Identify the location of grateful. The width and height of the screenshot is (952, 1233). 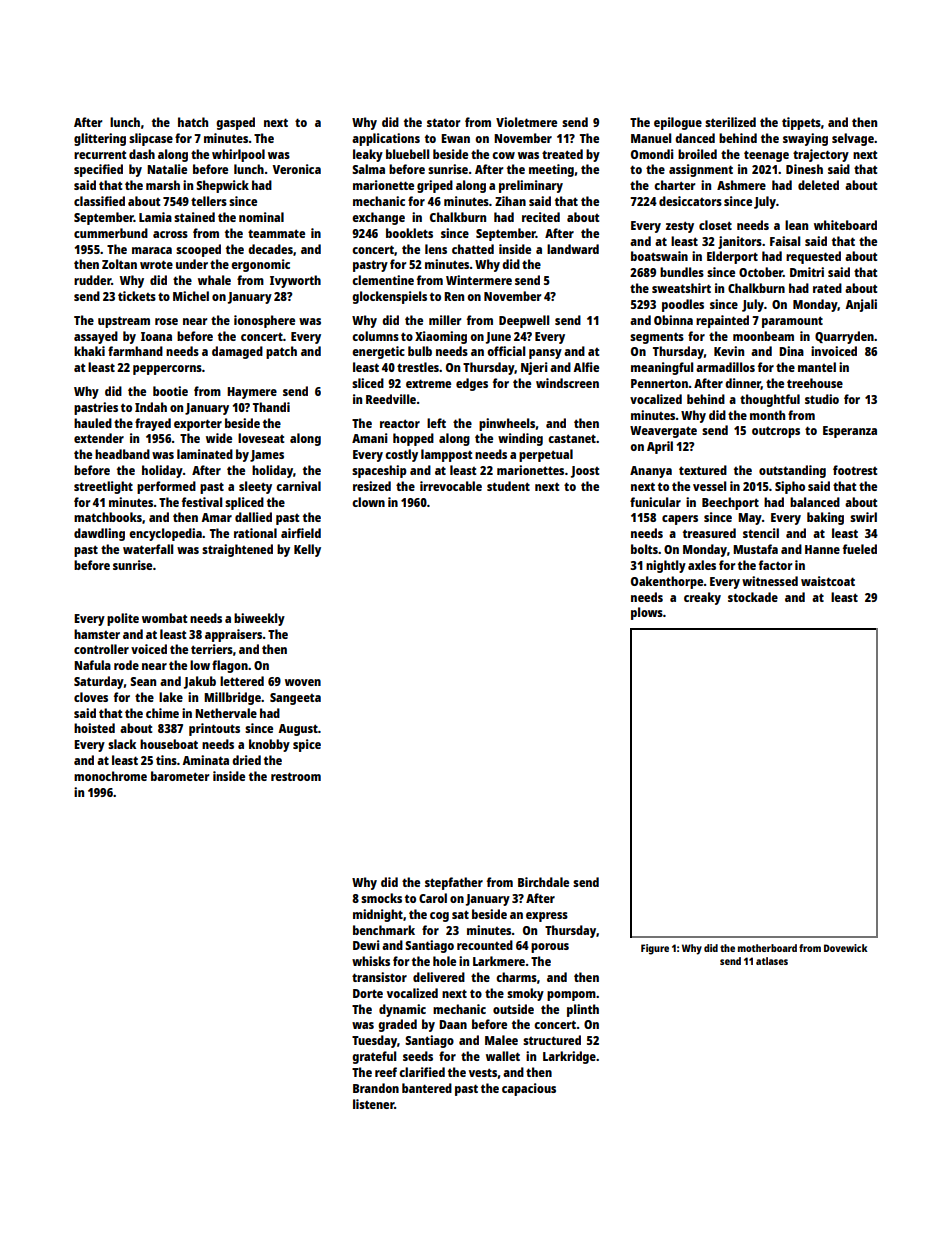
(374, 1057).
